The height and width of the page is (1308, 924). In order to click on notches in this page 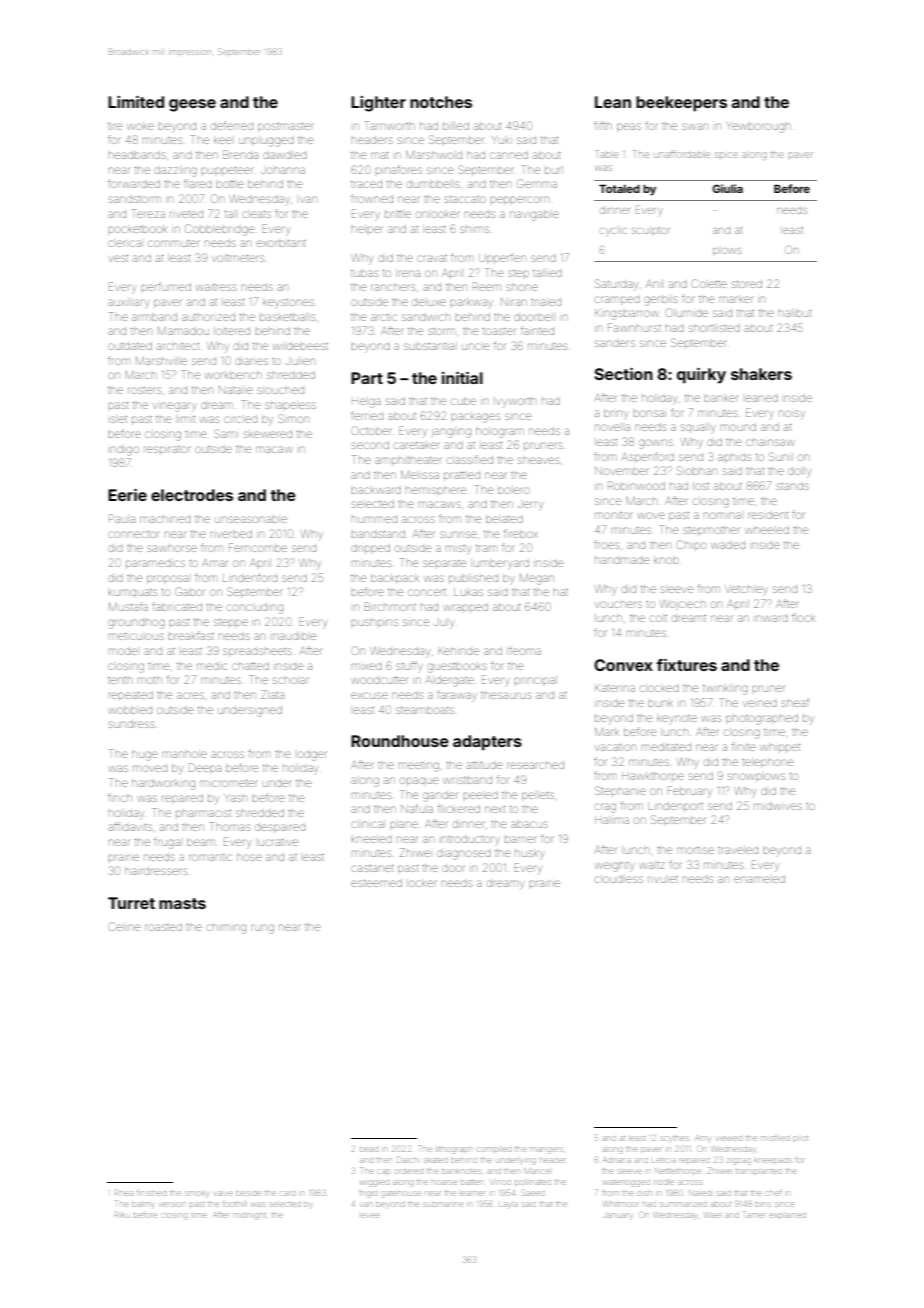, I will do `click(441, 102)`.
